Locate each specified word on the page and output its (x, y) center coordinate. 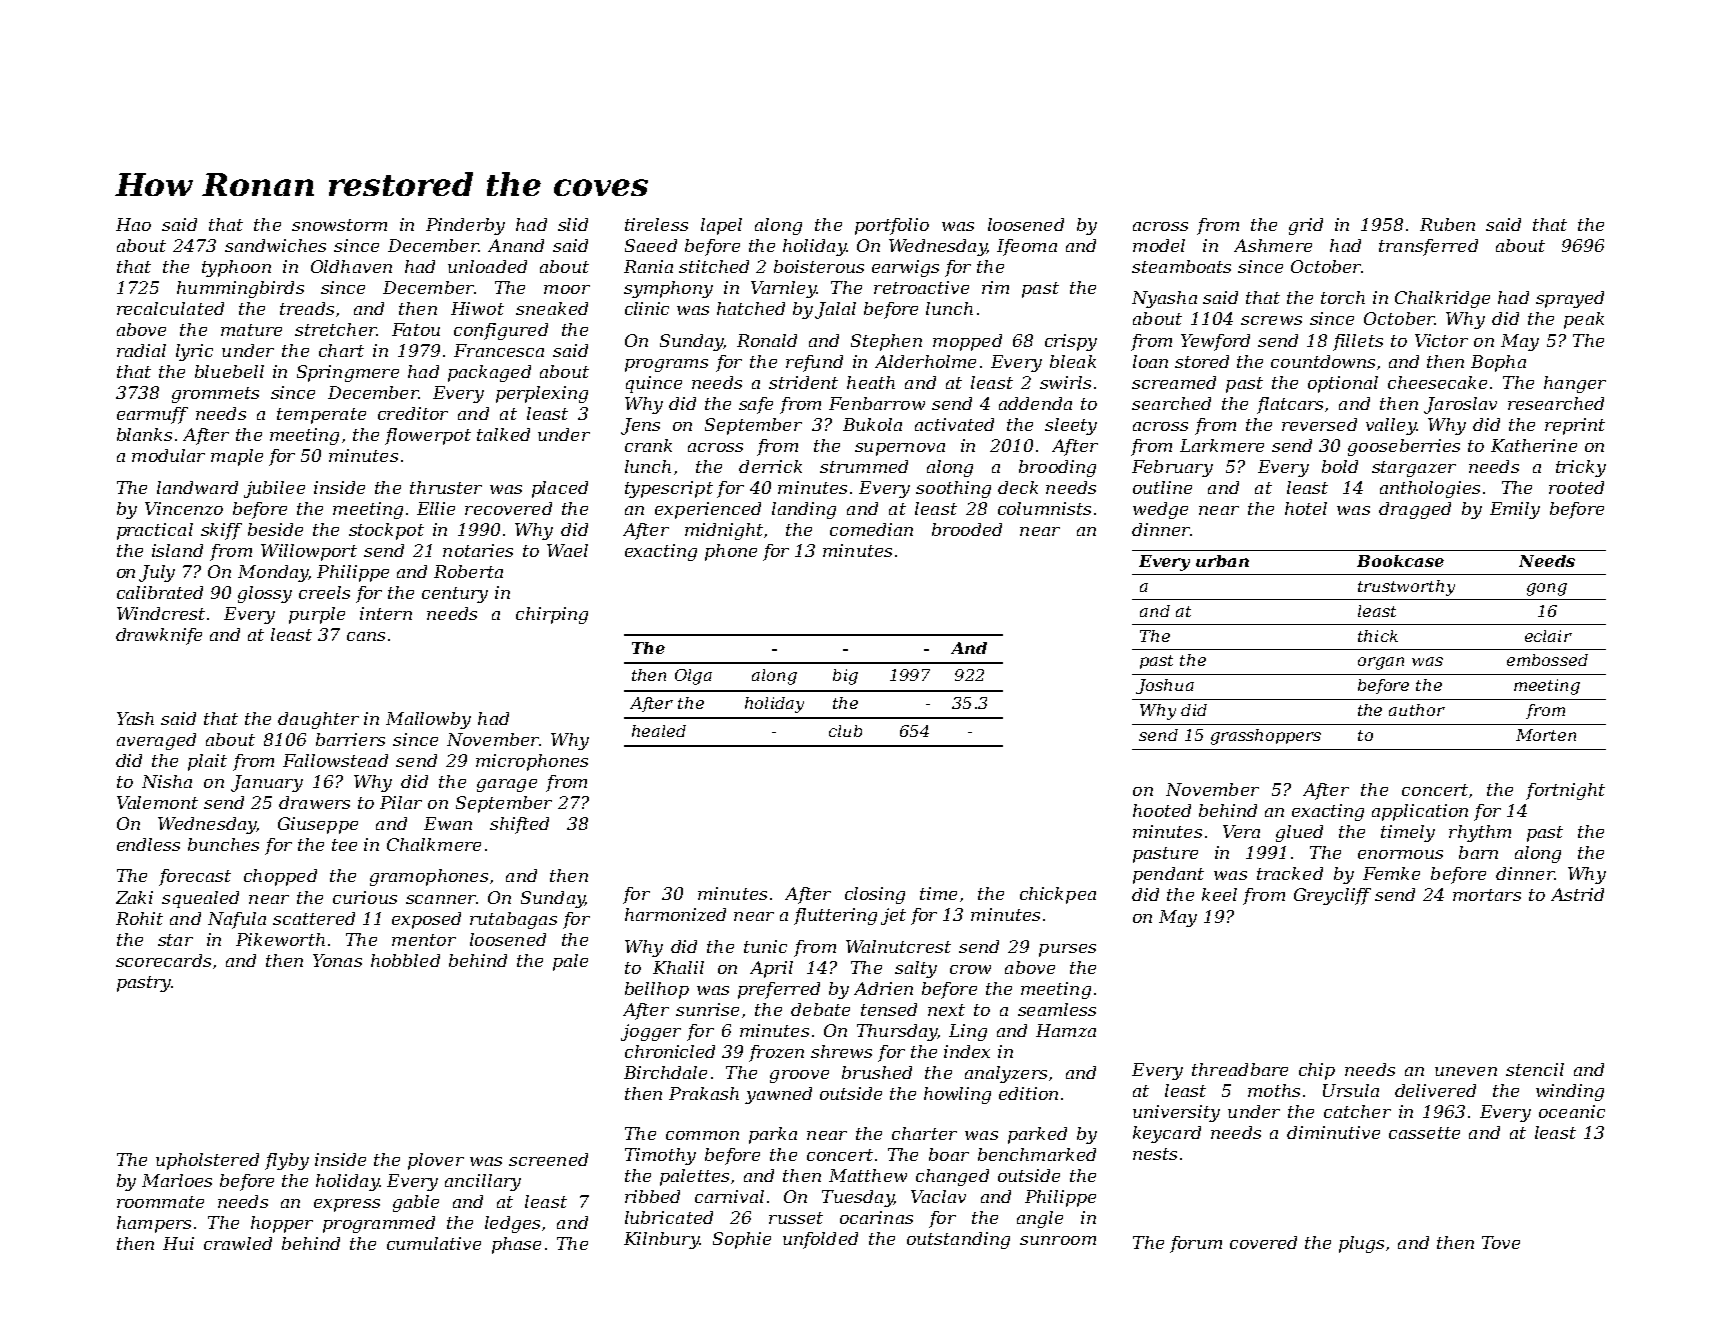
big (845, 677)
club (845, 731)
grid (1306, 226)
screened (548, 1159)
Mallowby (428, 720)
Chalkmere (434, 844)
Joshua (1165, 686)
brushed (877, 1072)
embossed (1547, 660)
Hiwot (477, 308)
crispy (1071, 342)
